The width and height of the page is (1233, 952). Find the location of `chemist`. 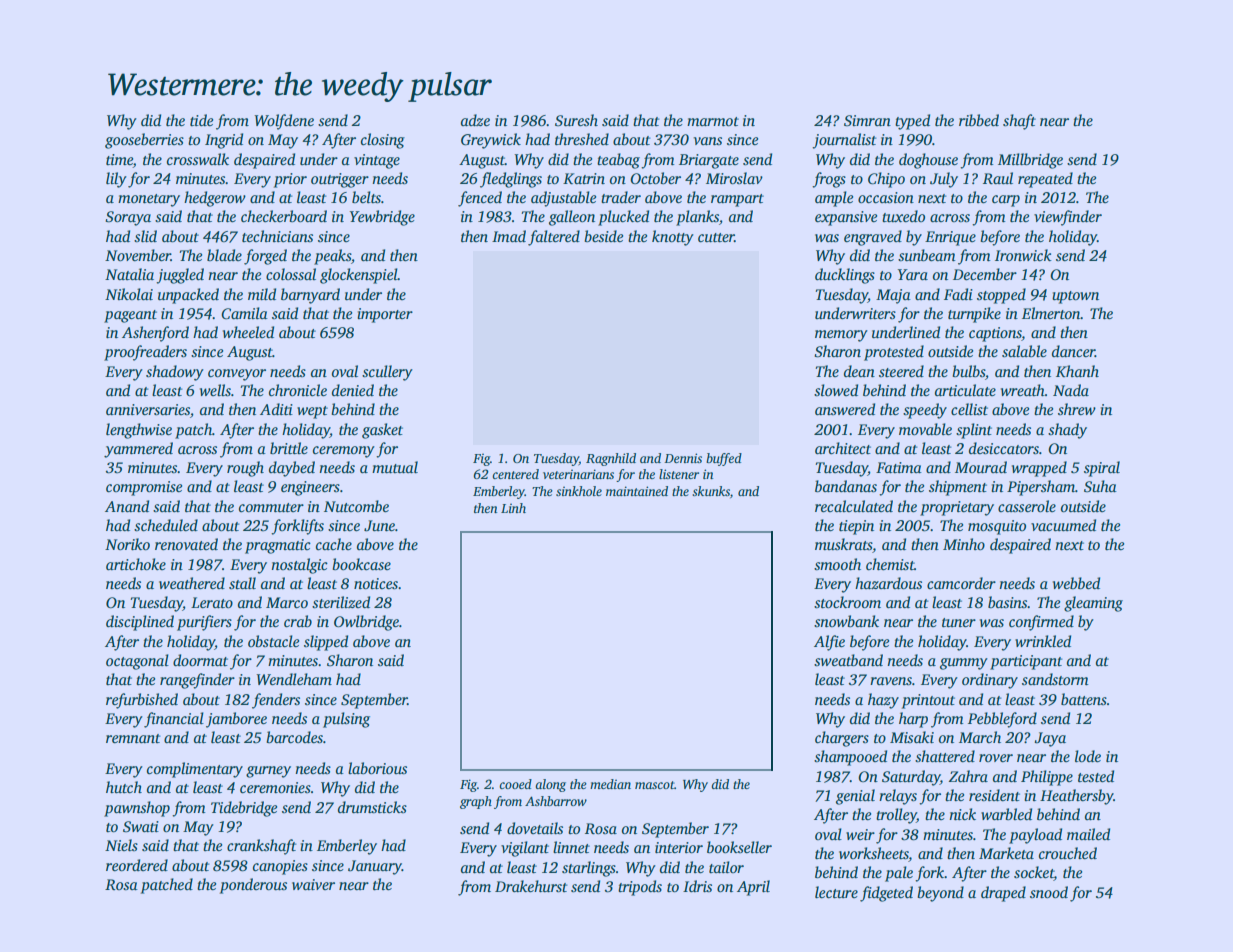

chemist is located at coordinates (890, 564).
